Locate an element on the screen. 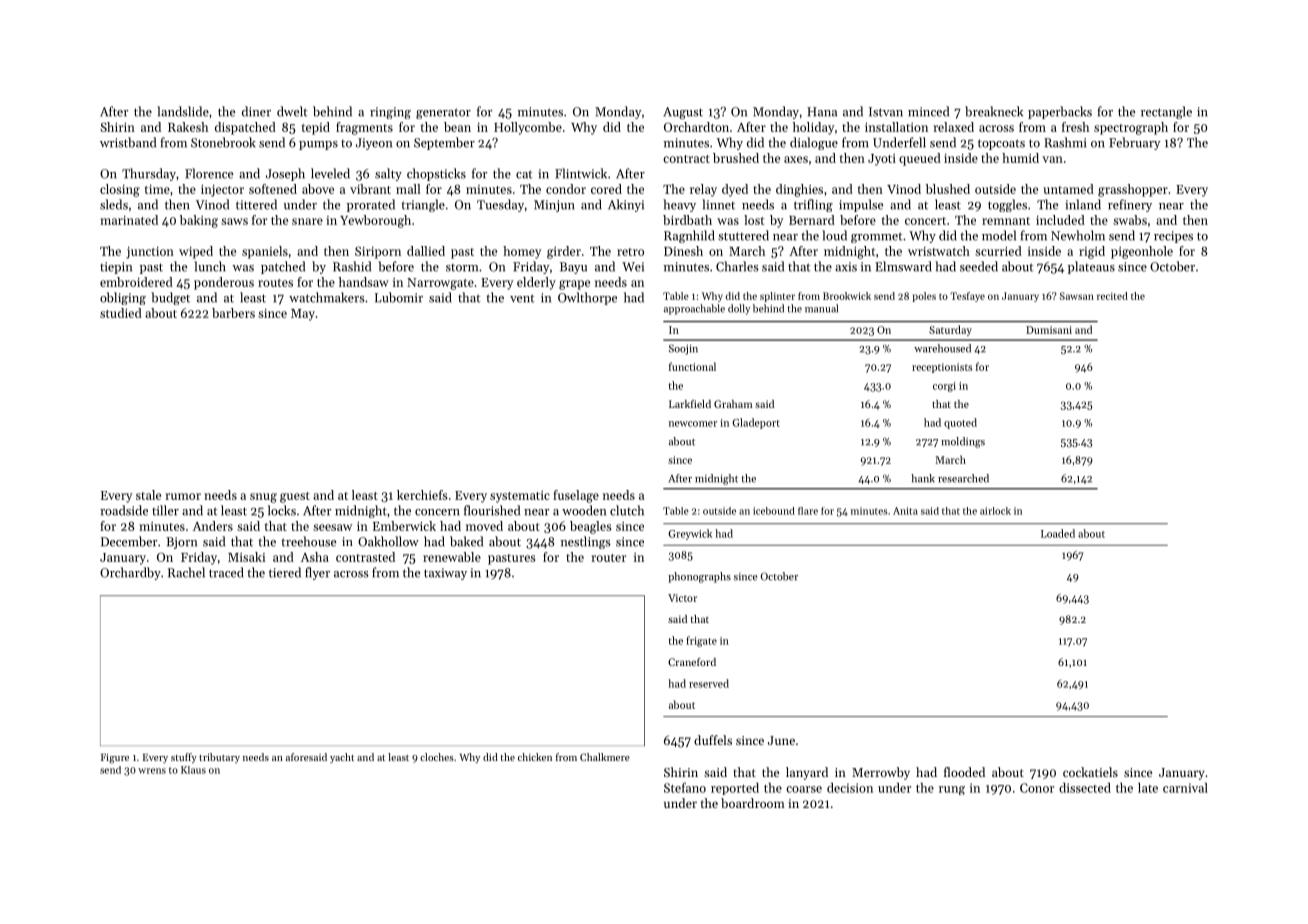 This screenshot has height=924, width=1308. May is located at coordinates (303, 315).
